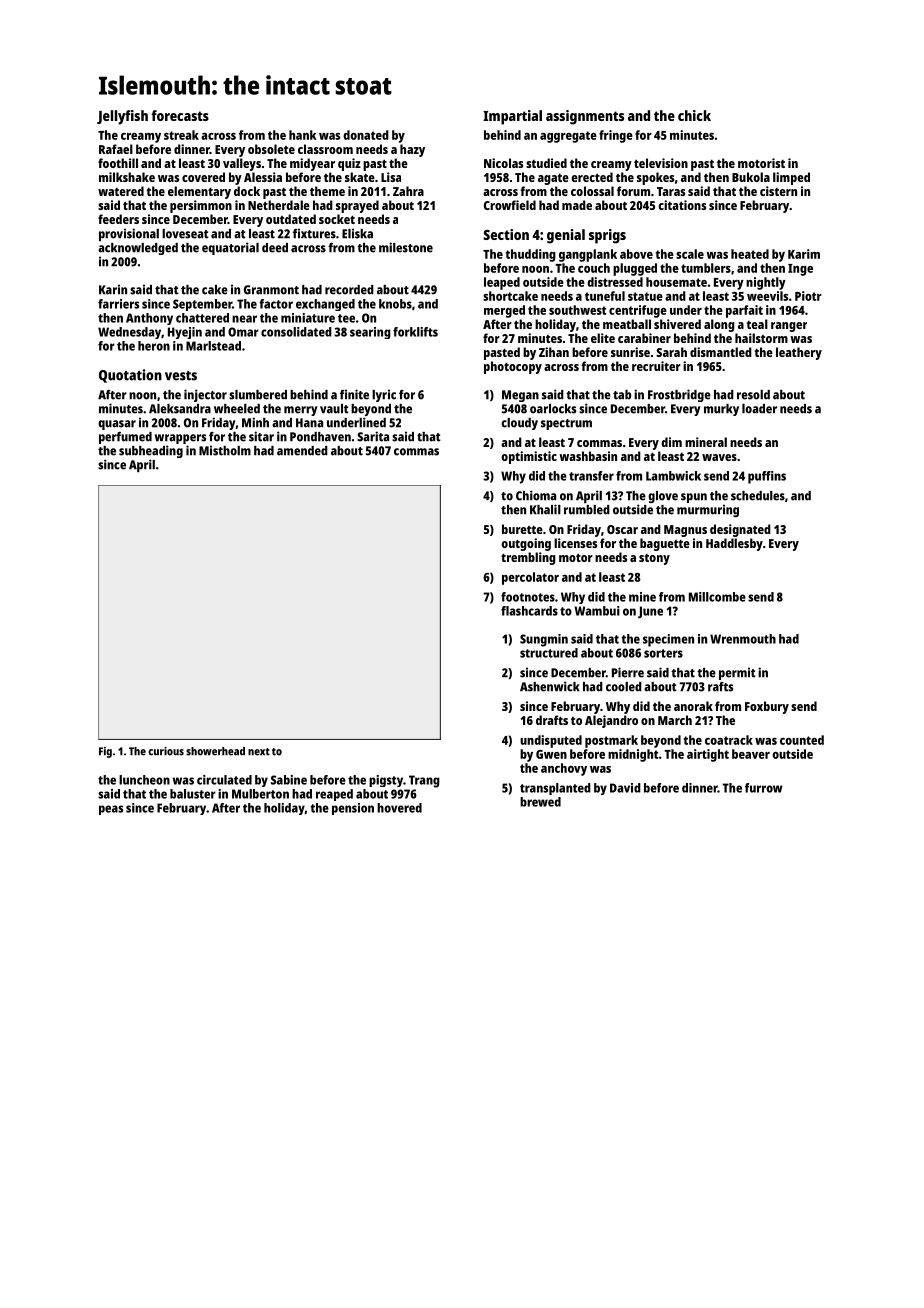  I want to click on meatball, so click(627, 324).
